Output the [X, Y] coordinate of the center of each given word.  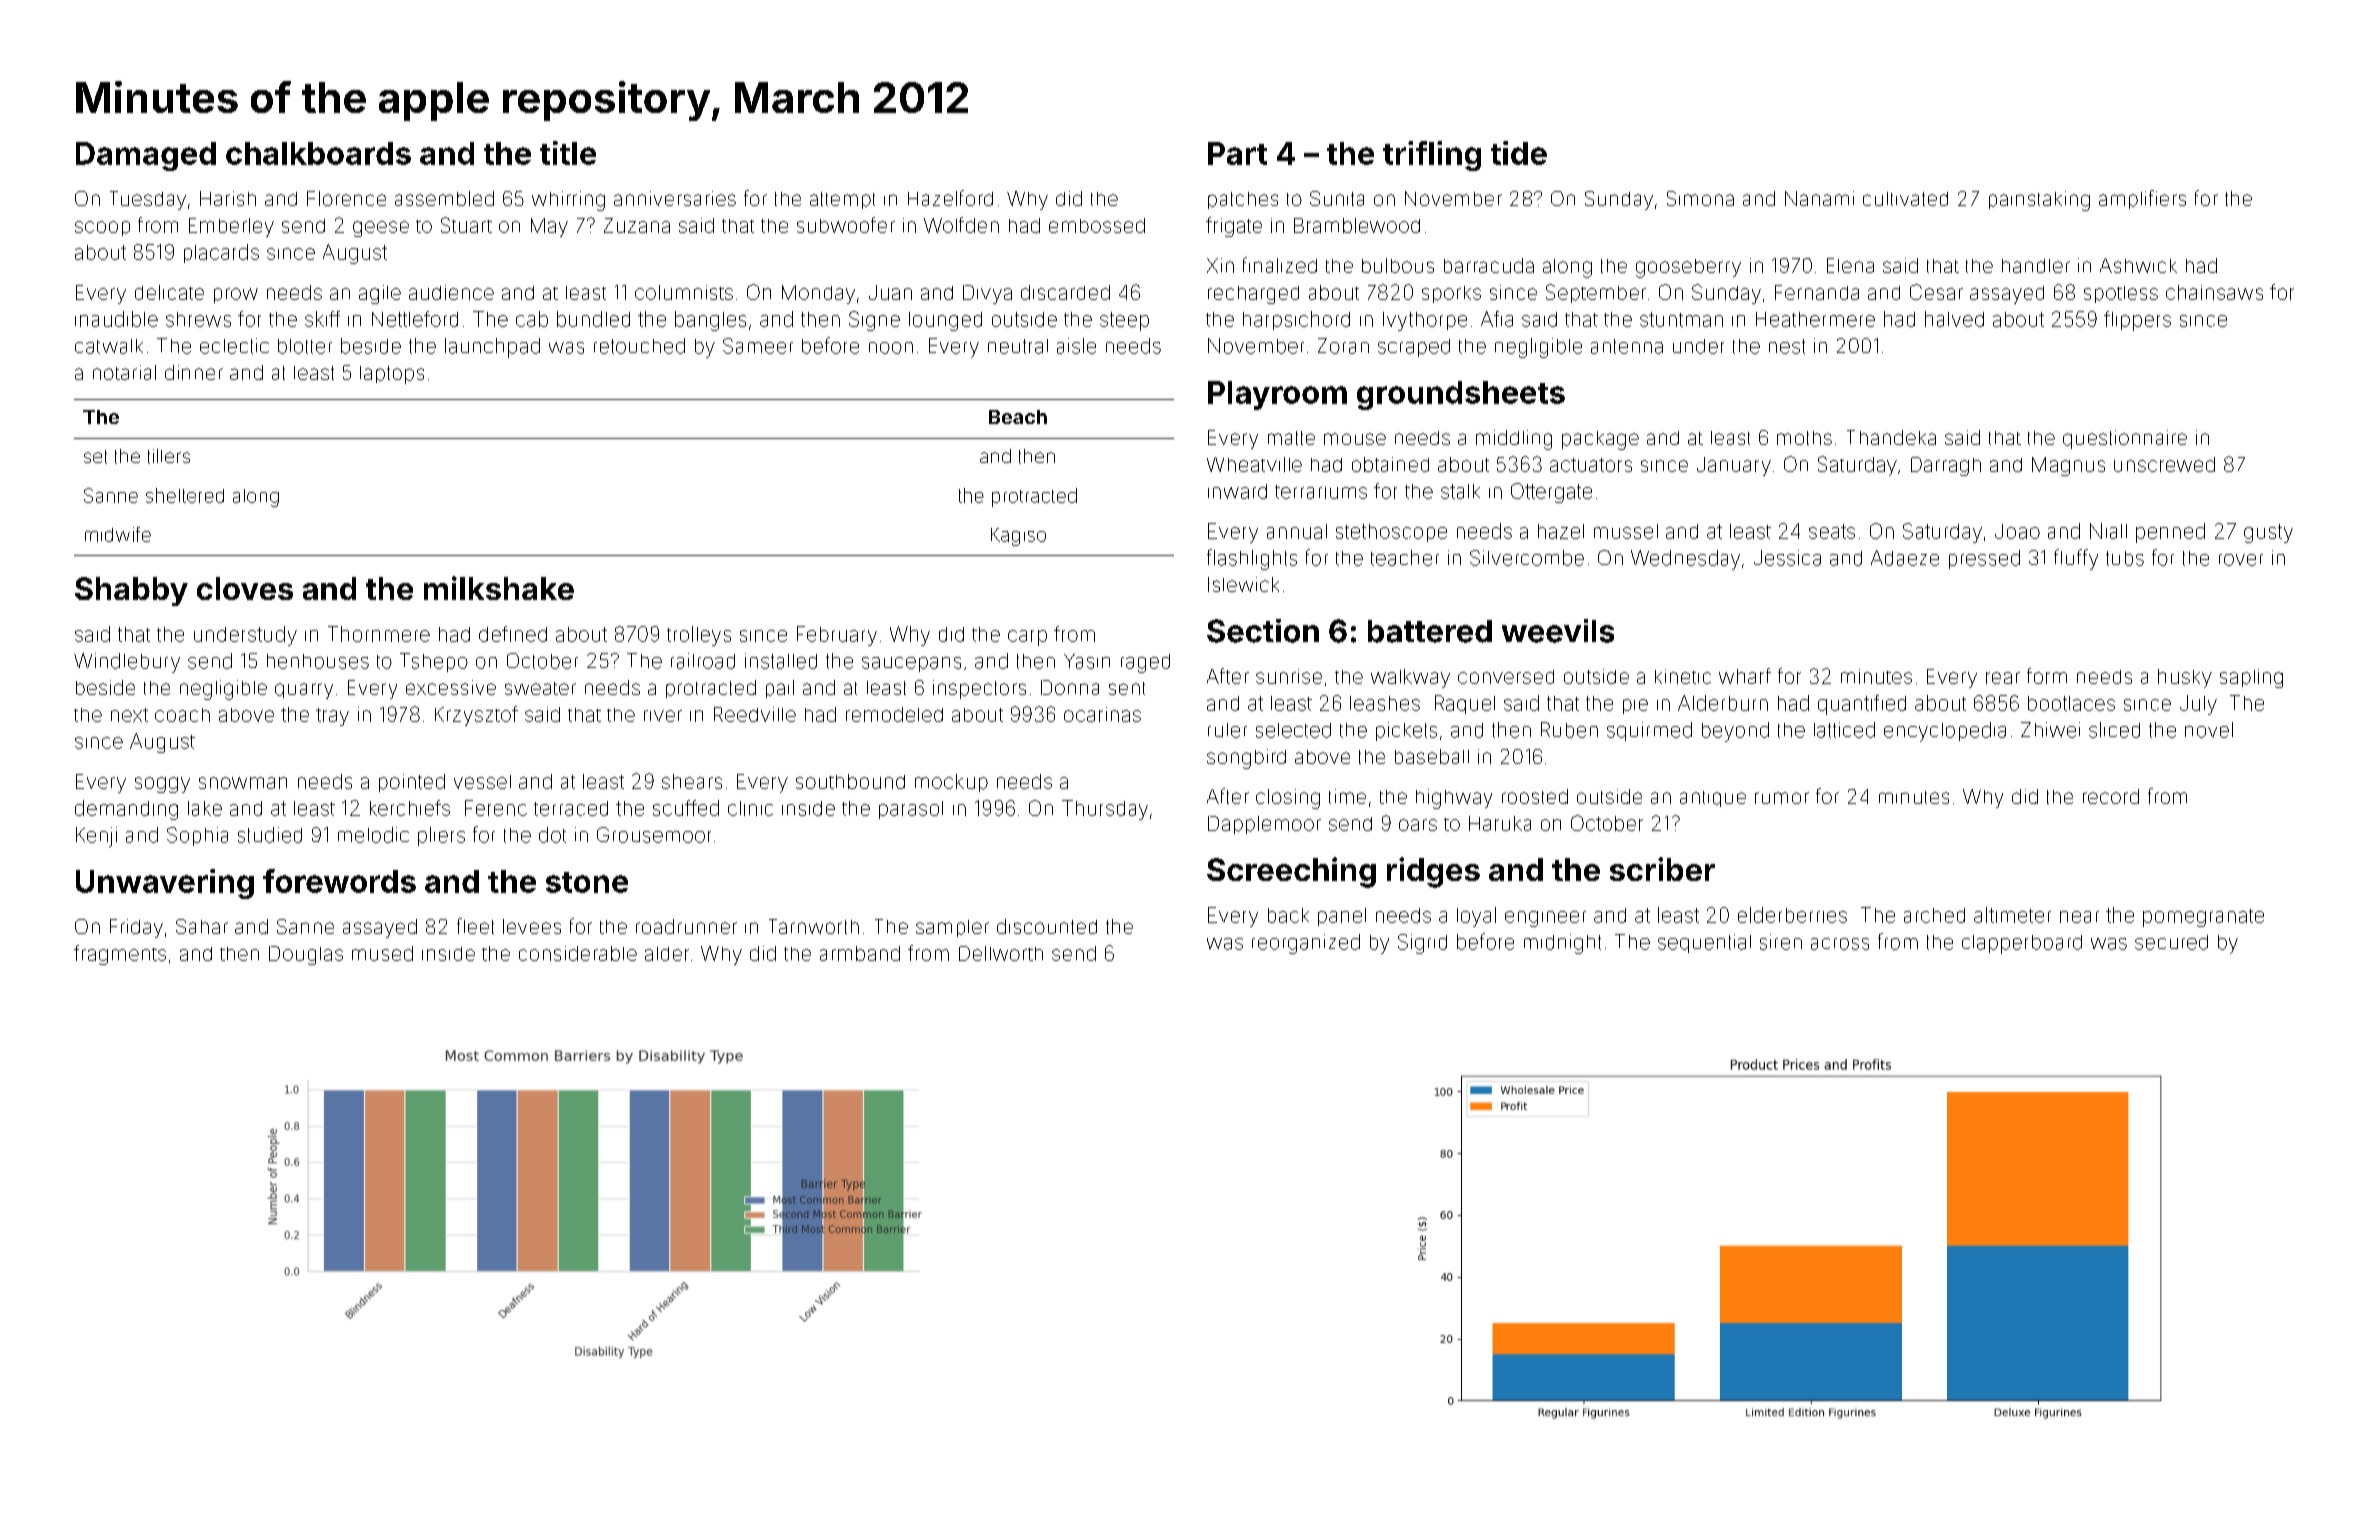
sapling [2251, 678]
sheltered [185, 495]
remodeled [894, 714]
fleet [475, 926]
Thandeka [1891, 437]
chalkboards [318, 153]
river [663, 716]
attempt [842, 200]
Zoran [1343, 346]
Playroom [1277, 395]
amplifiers [2142, 199]
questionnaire [2125, 439]
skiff [322, 319]
